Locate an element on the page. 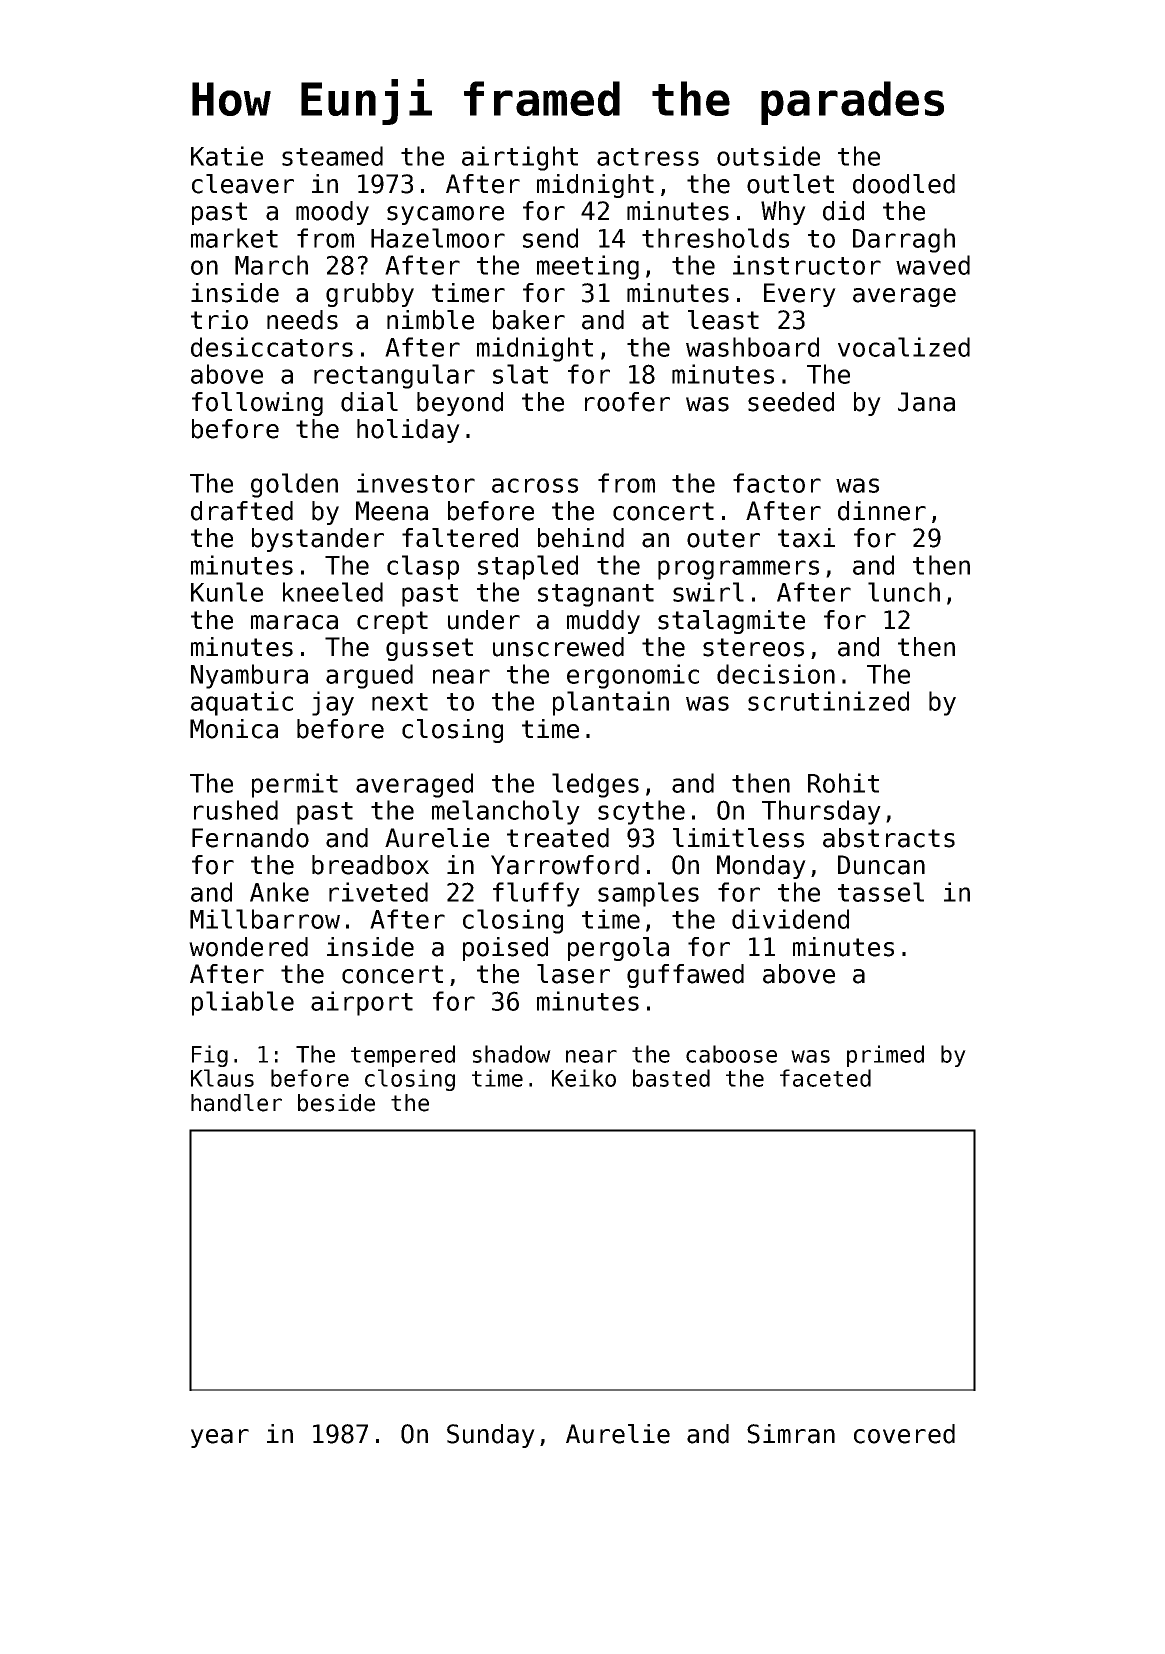  trio is located at coordinates (219, 320).
